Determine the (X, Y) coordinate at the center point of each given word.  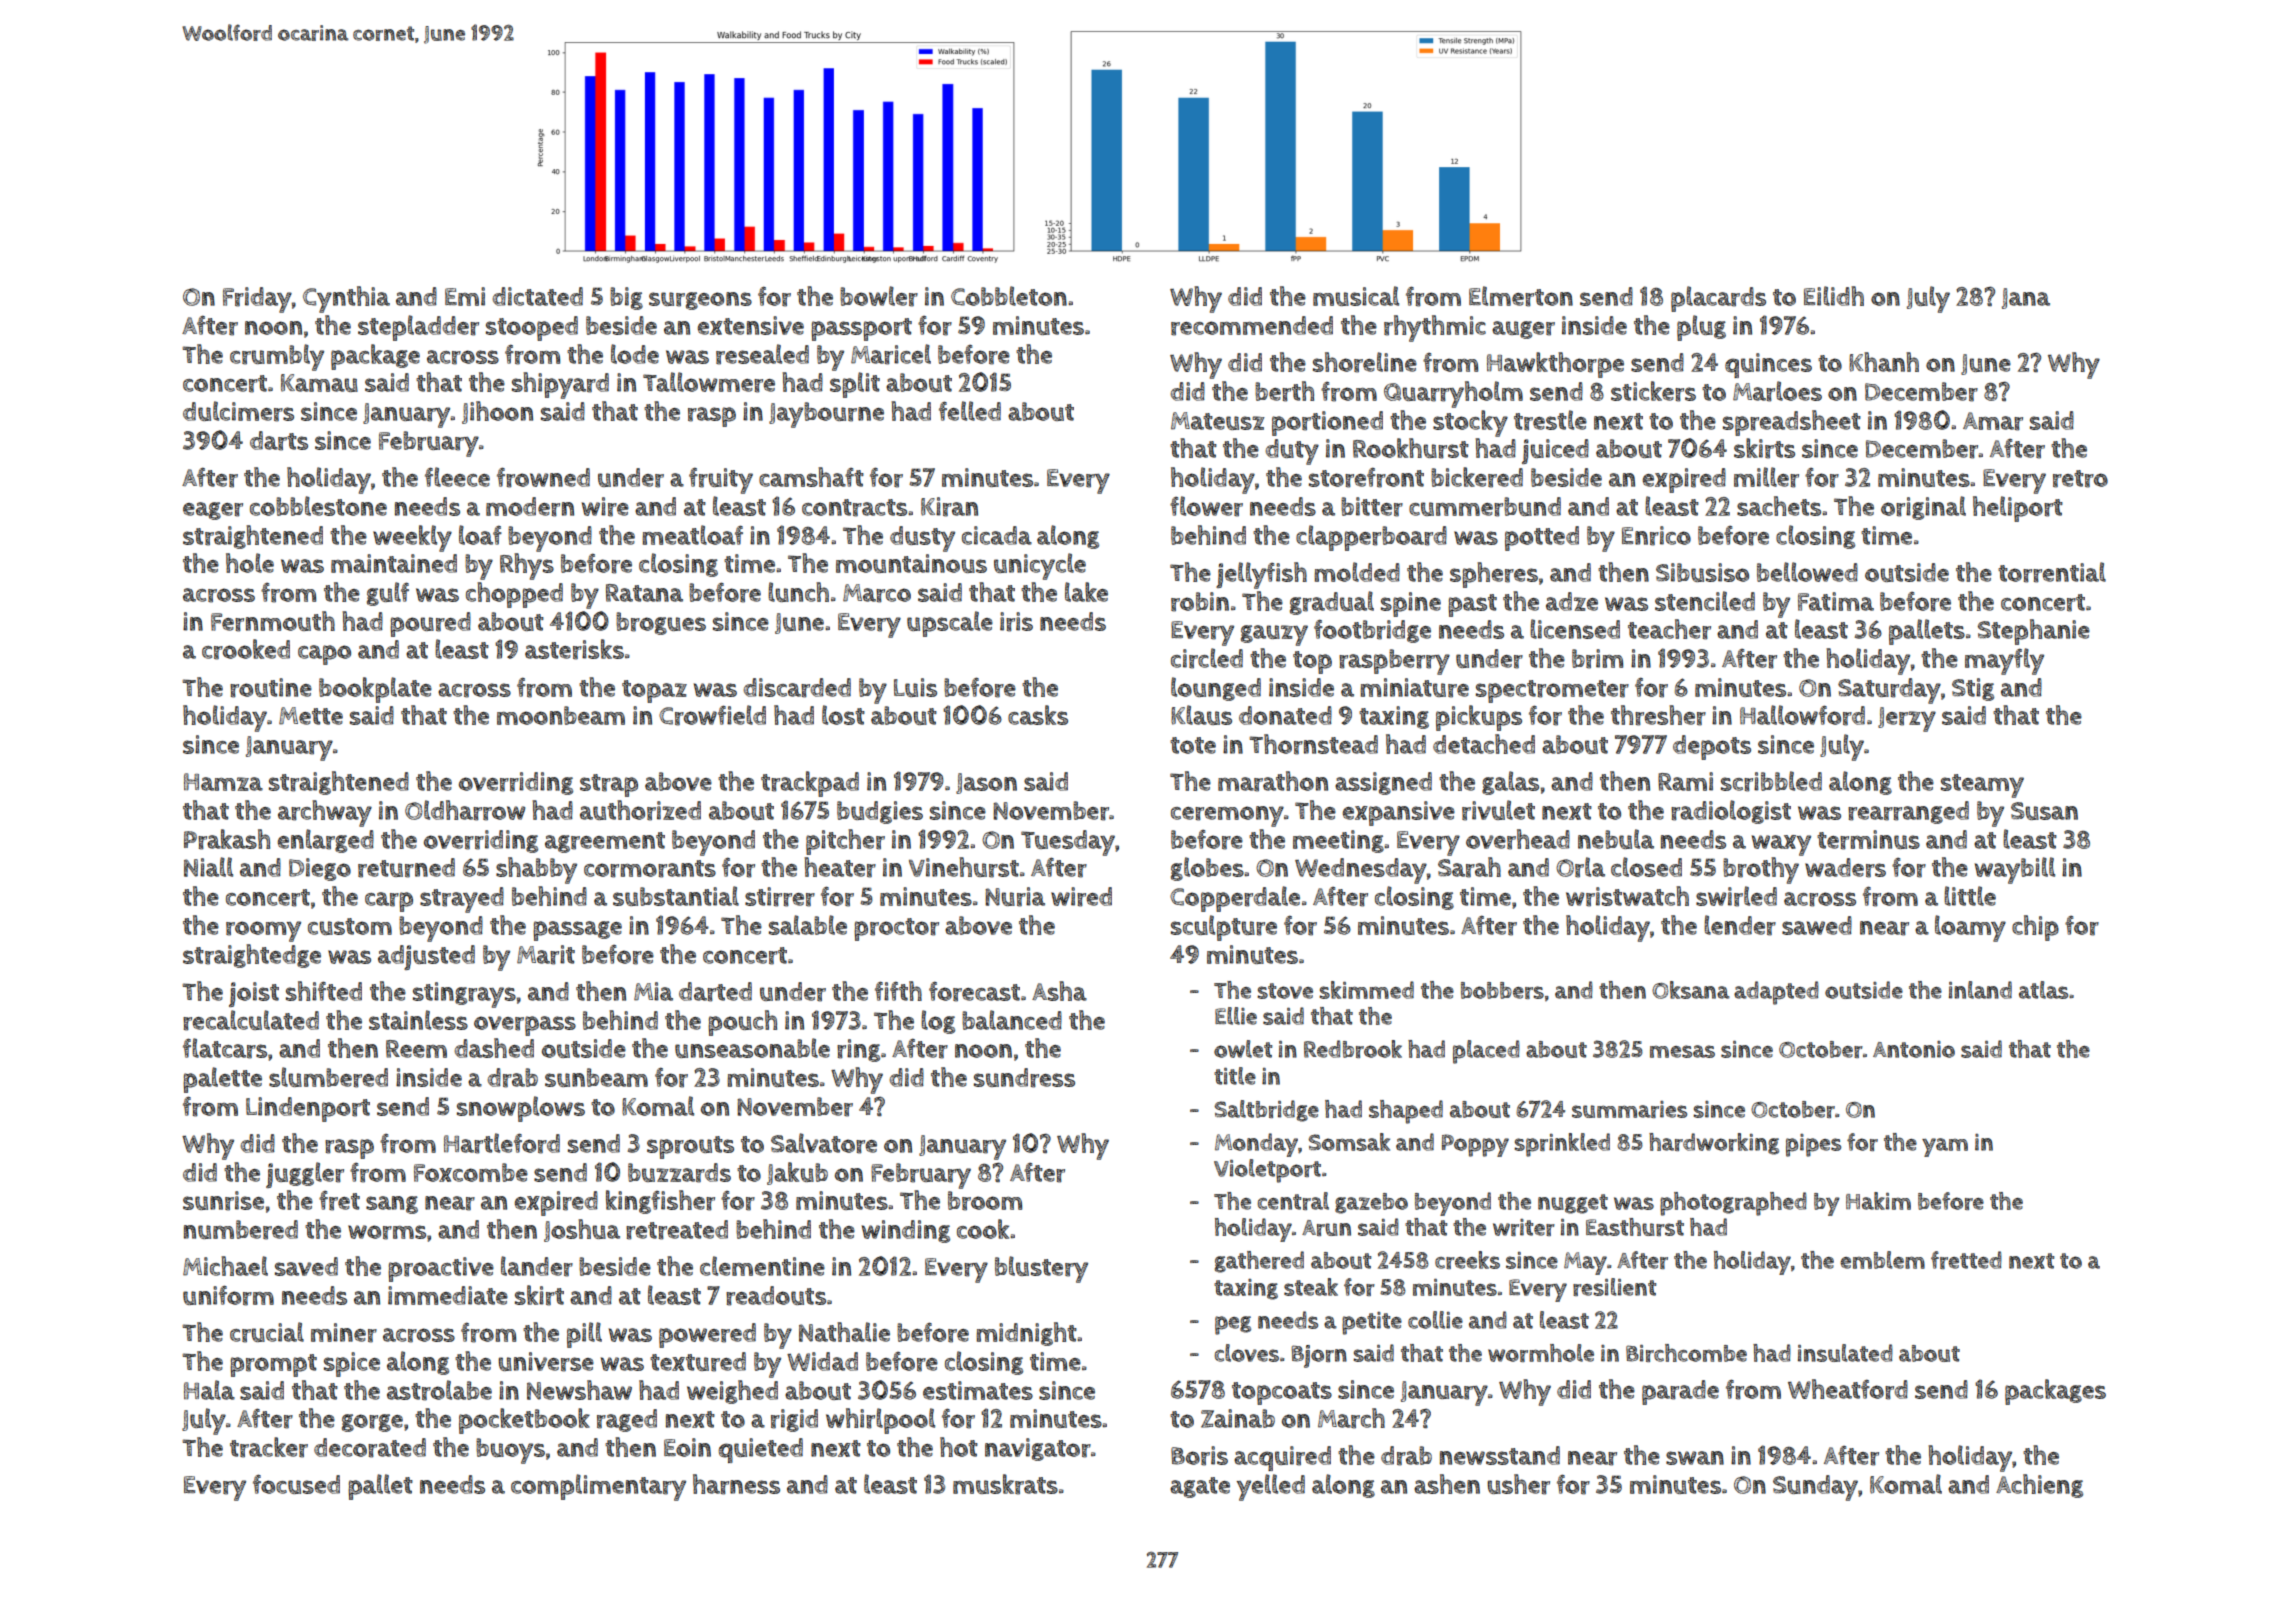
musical (1356, 296)
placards (1718, 299)
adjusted (426, 957)
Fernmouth (273, 621)
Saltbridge (1266, 1111)
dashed (494, 1048)
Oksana (1691, 990)
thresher (1658, 715)
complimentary (598, 1487)
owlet (1243, 1049)
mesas (1682, 1051)
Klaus (1201, 715)
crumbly (277, 357)
